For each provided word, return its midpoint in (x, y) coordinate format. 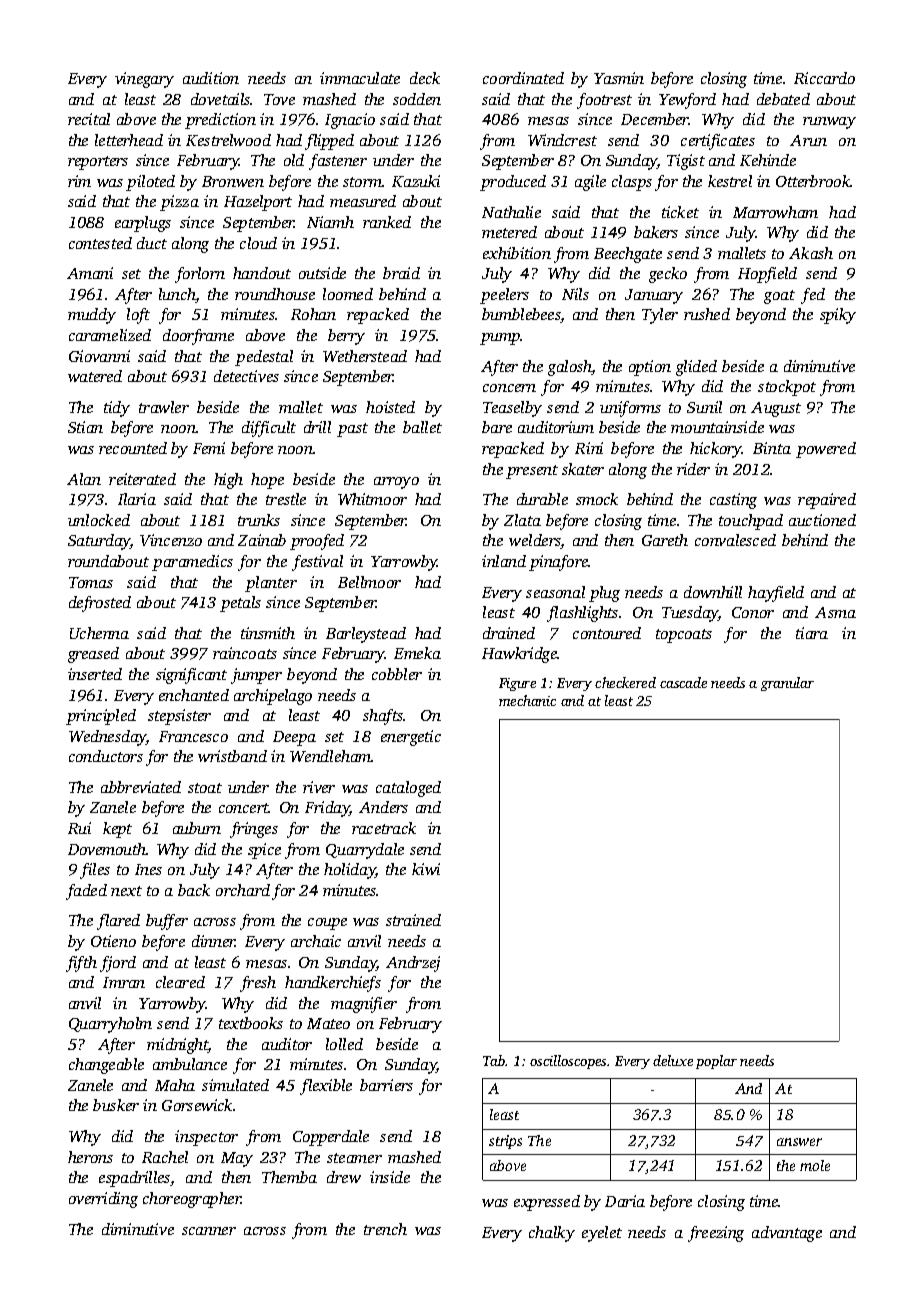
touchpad (751, 522)
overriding (103, 1200)
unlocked (99, 520)
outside (322, 273)
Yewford (687, 101)
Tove (279, 99)
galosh (570, 368)
